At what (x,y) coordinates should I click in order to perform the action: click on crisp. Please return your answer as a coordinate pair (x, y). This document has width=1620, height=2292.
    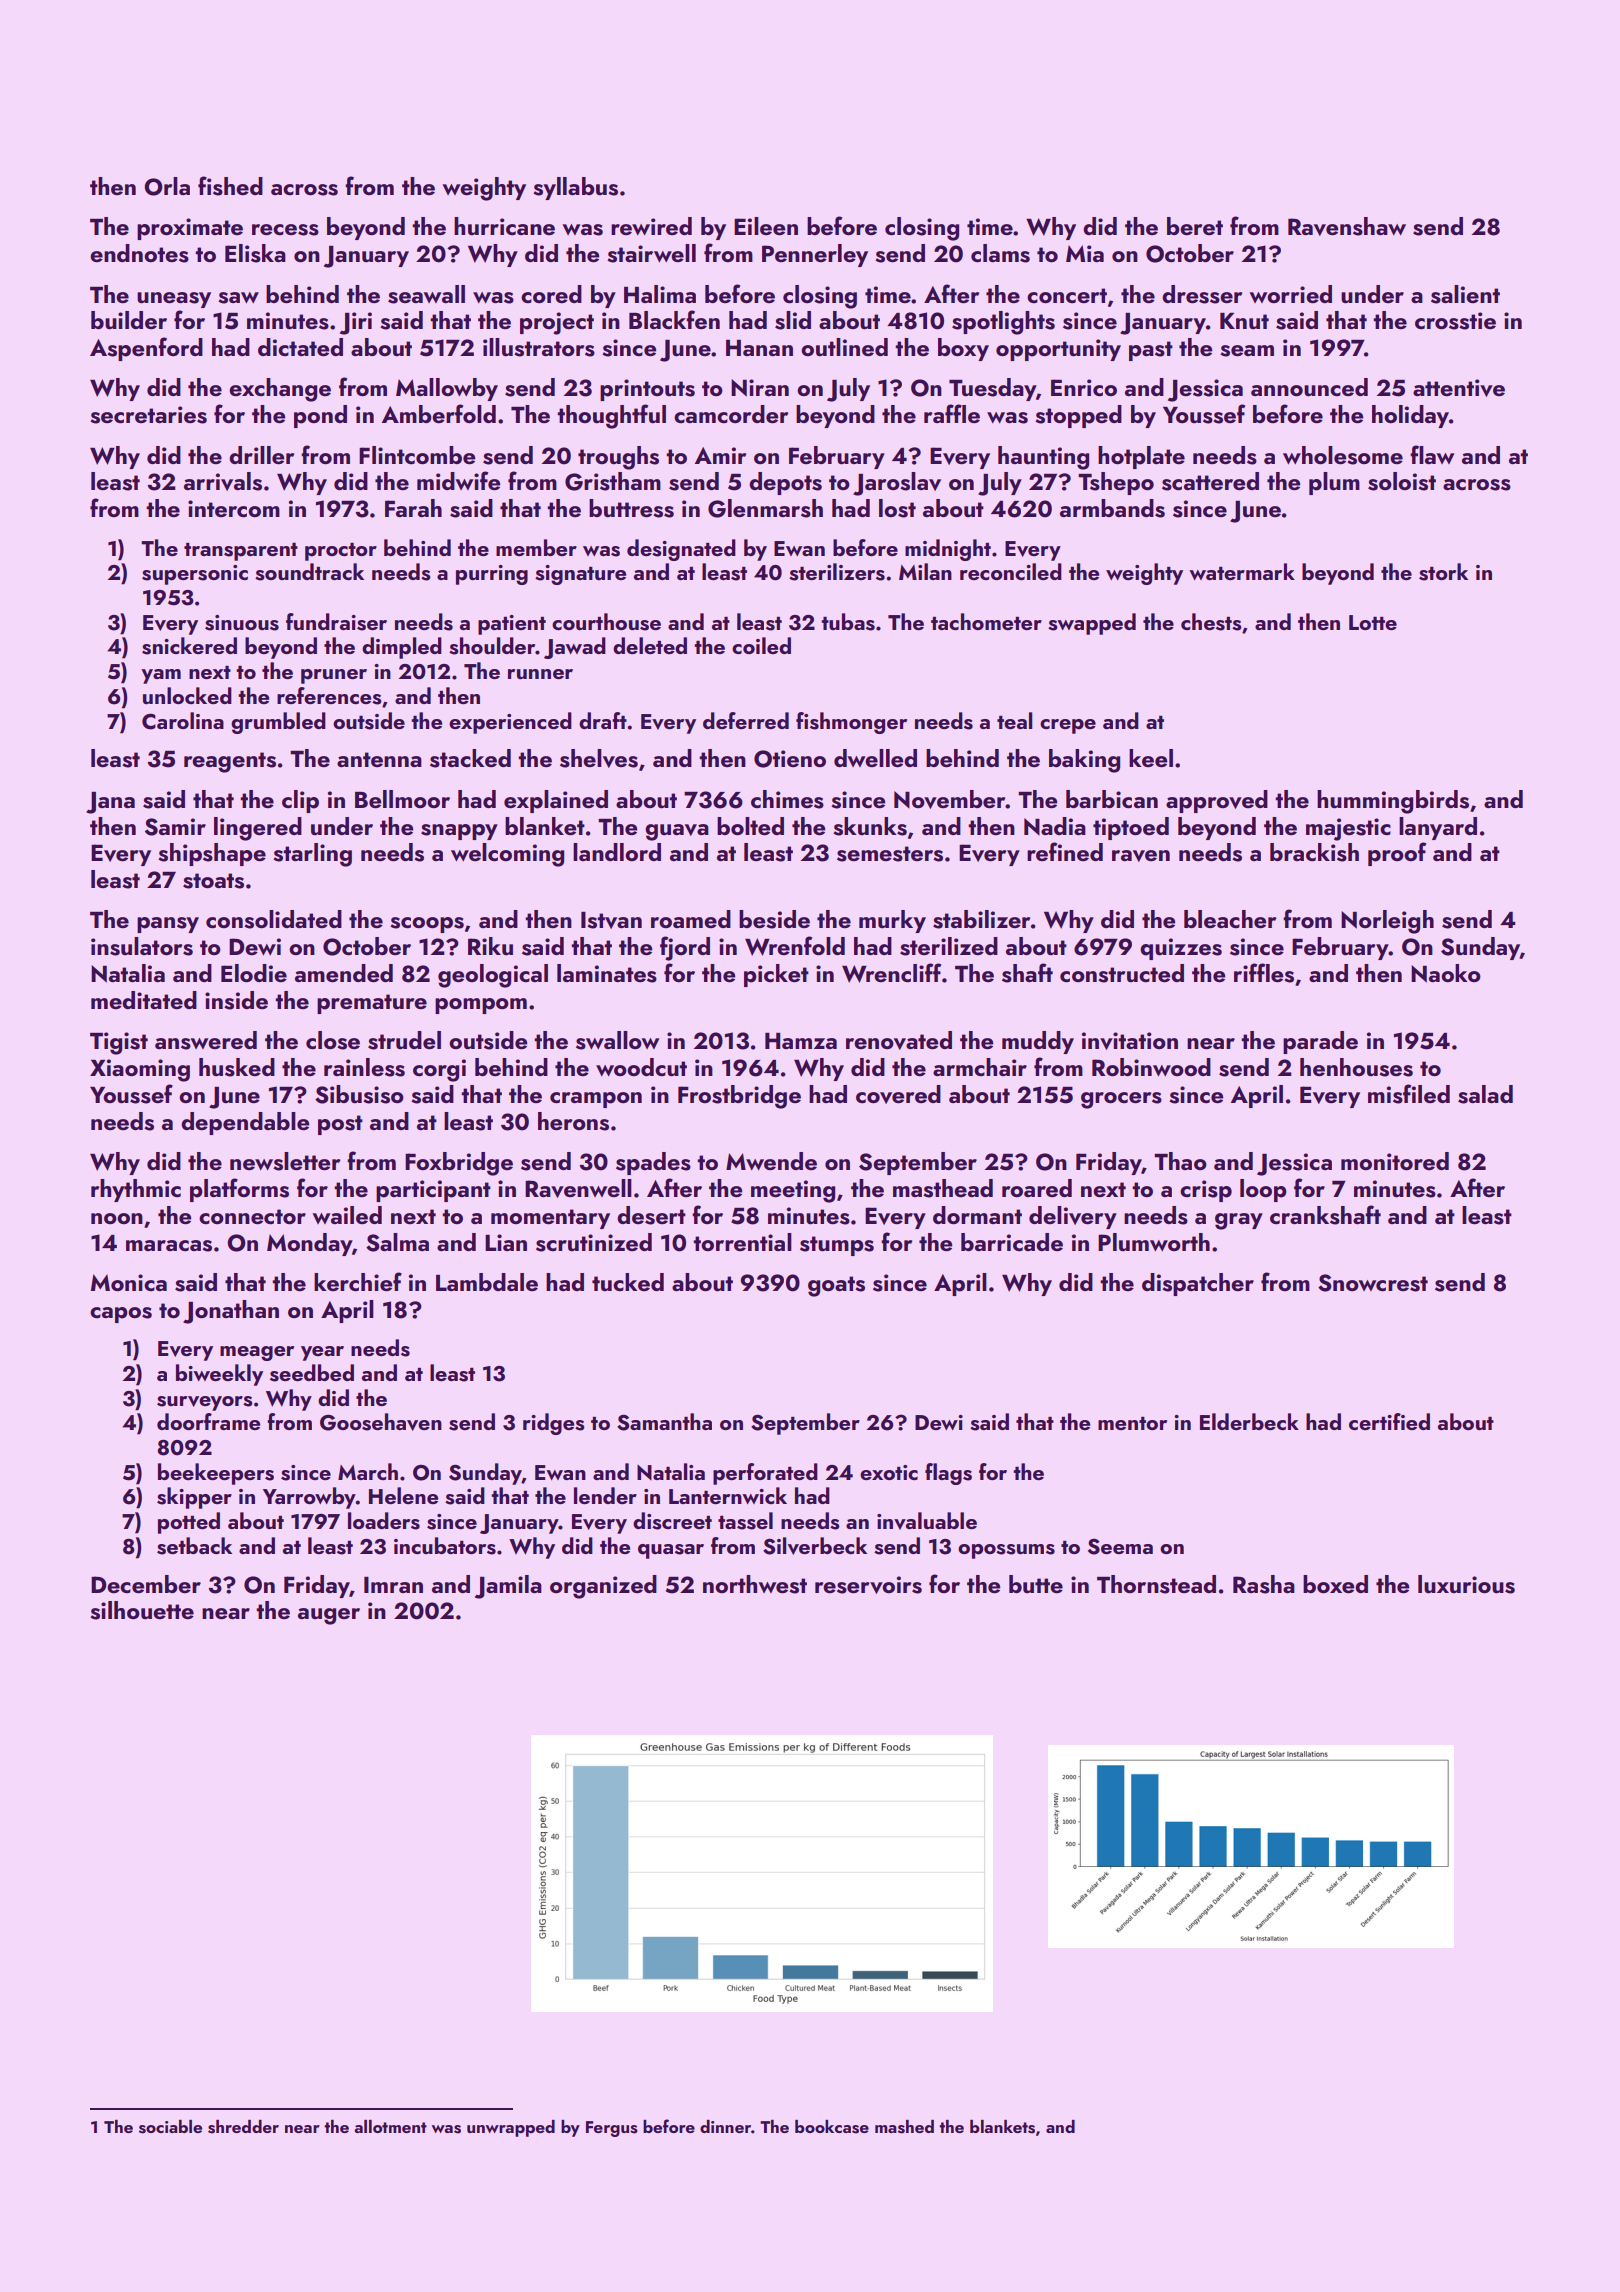
    Looking at the image, I should click on (1206, 1191).
